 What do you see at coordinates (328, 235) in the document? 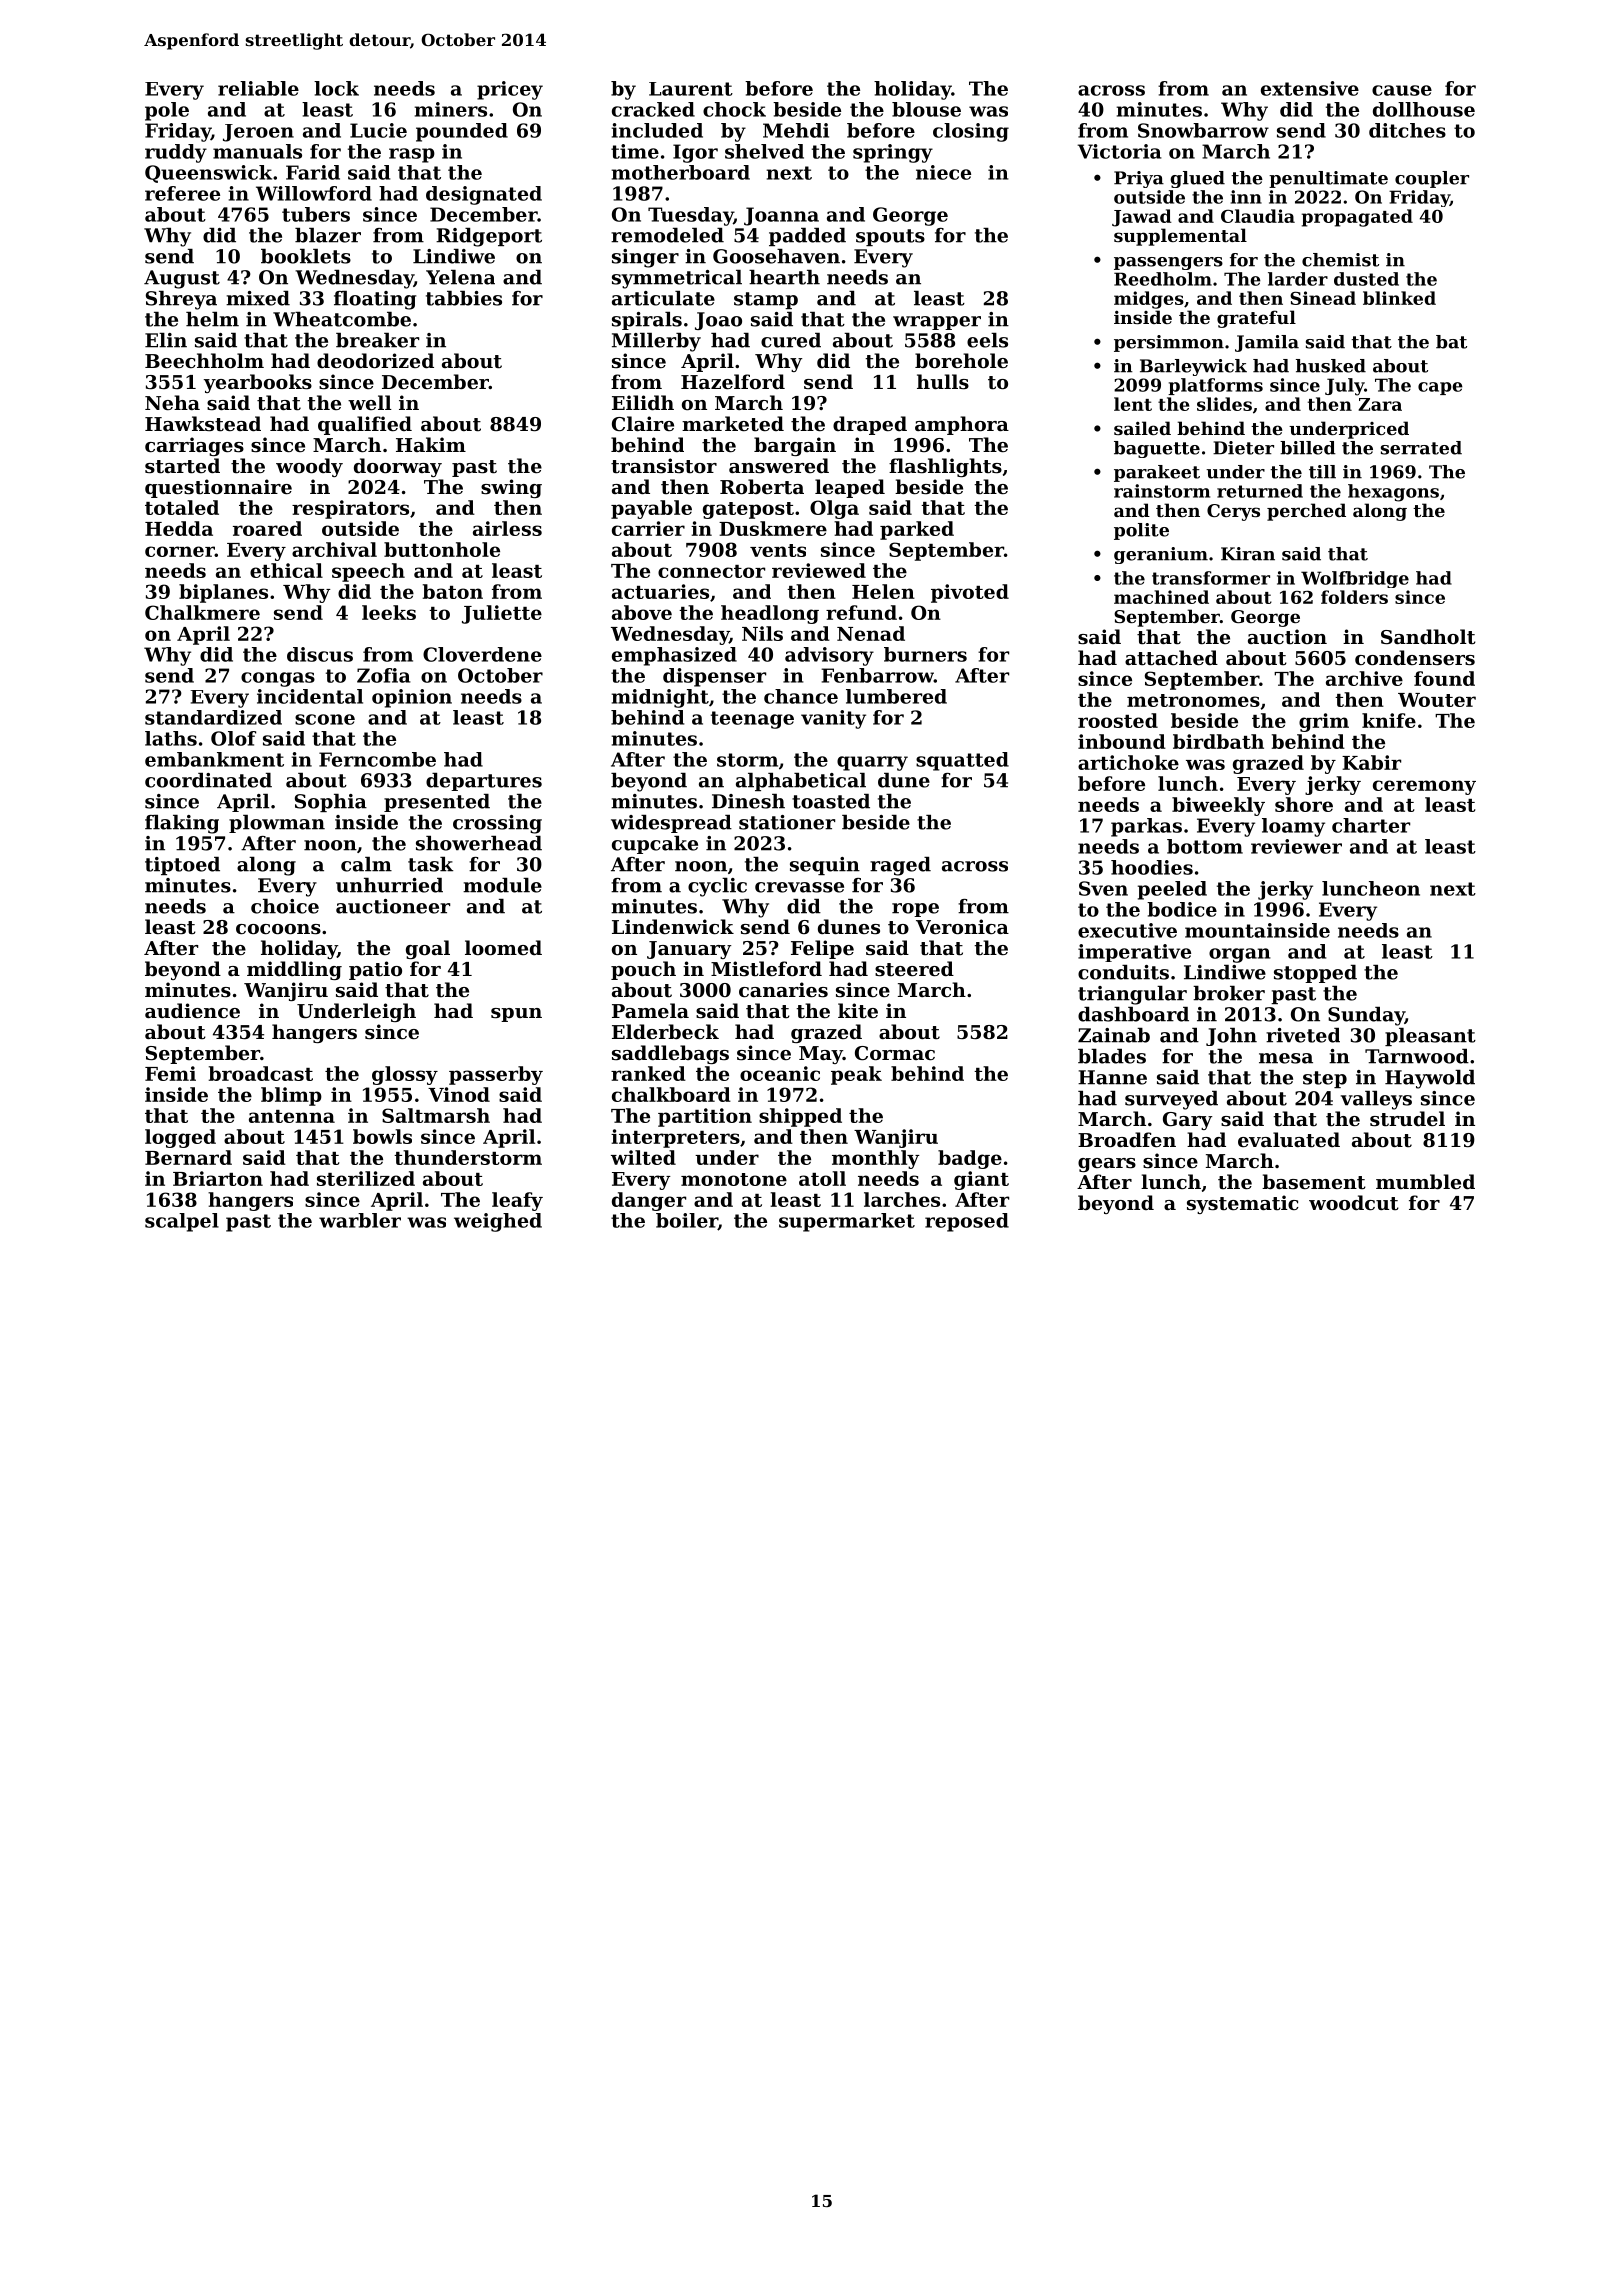
I see `blazer` at bounding box center [328, 235].
